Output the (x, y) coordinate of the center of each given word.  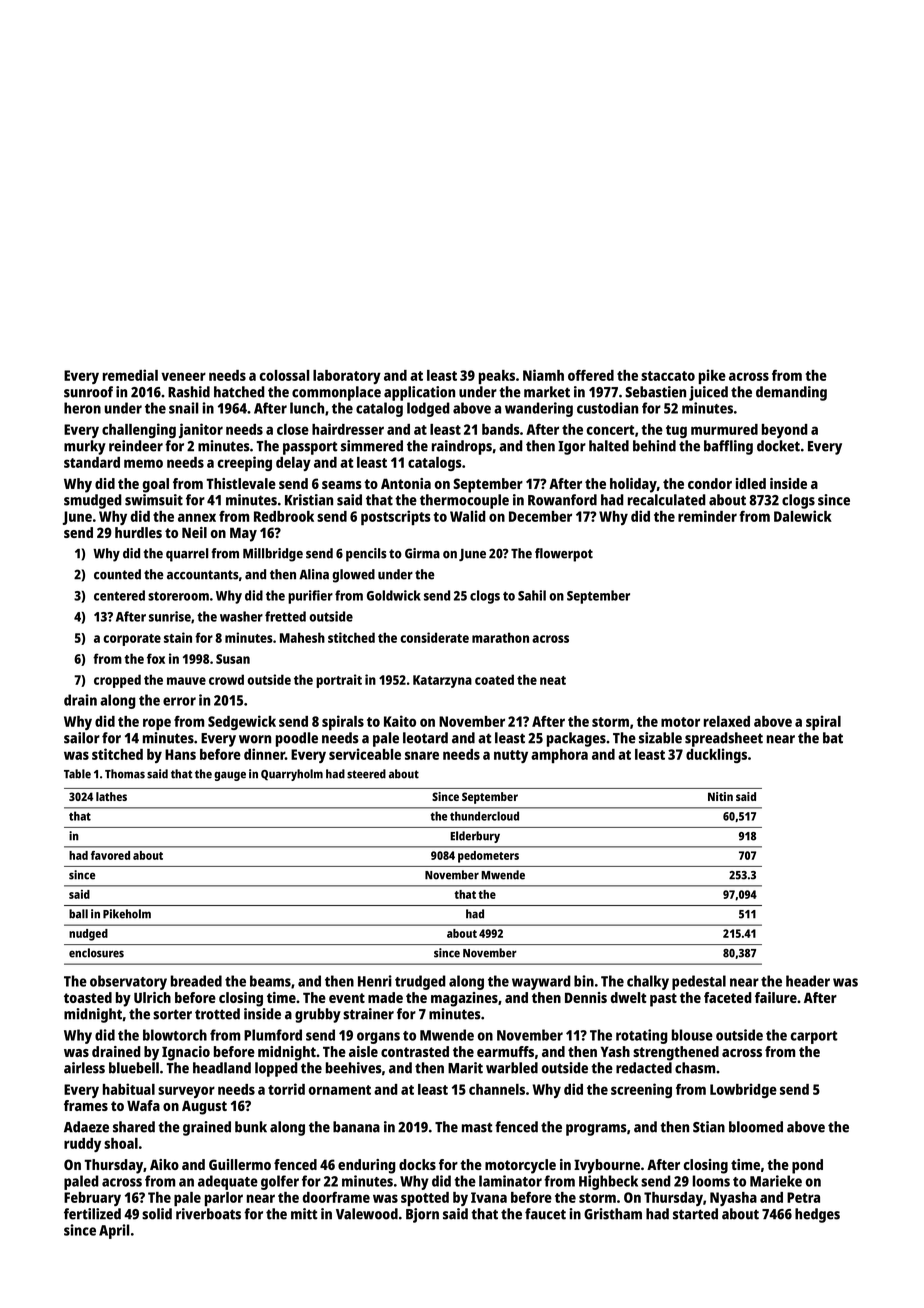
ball (78, 914)
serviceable (365, 754)
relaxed (727, 721)
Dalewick (803, 516)
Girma (422, 553)
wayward (541, 982)
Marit (465, 1068)
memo (143, 463)
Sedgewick (242, 722)
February (92, 1199)
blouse (692, 1035)
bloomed (756, 1127)
